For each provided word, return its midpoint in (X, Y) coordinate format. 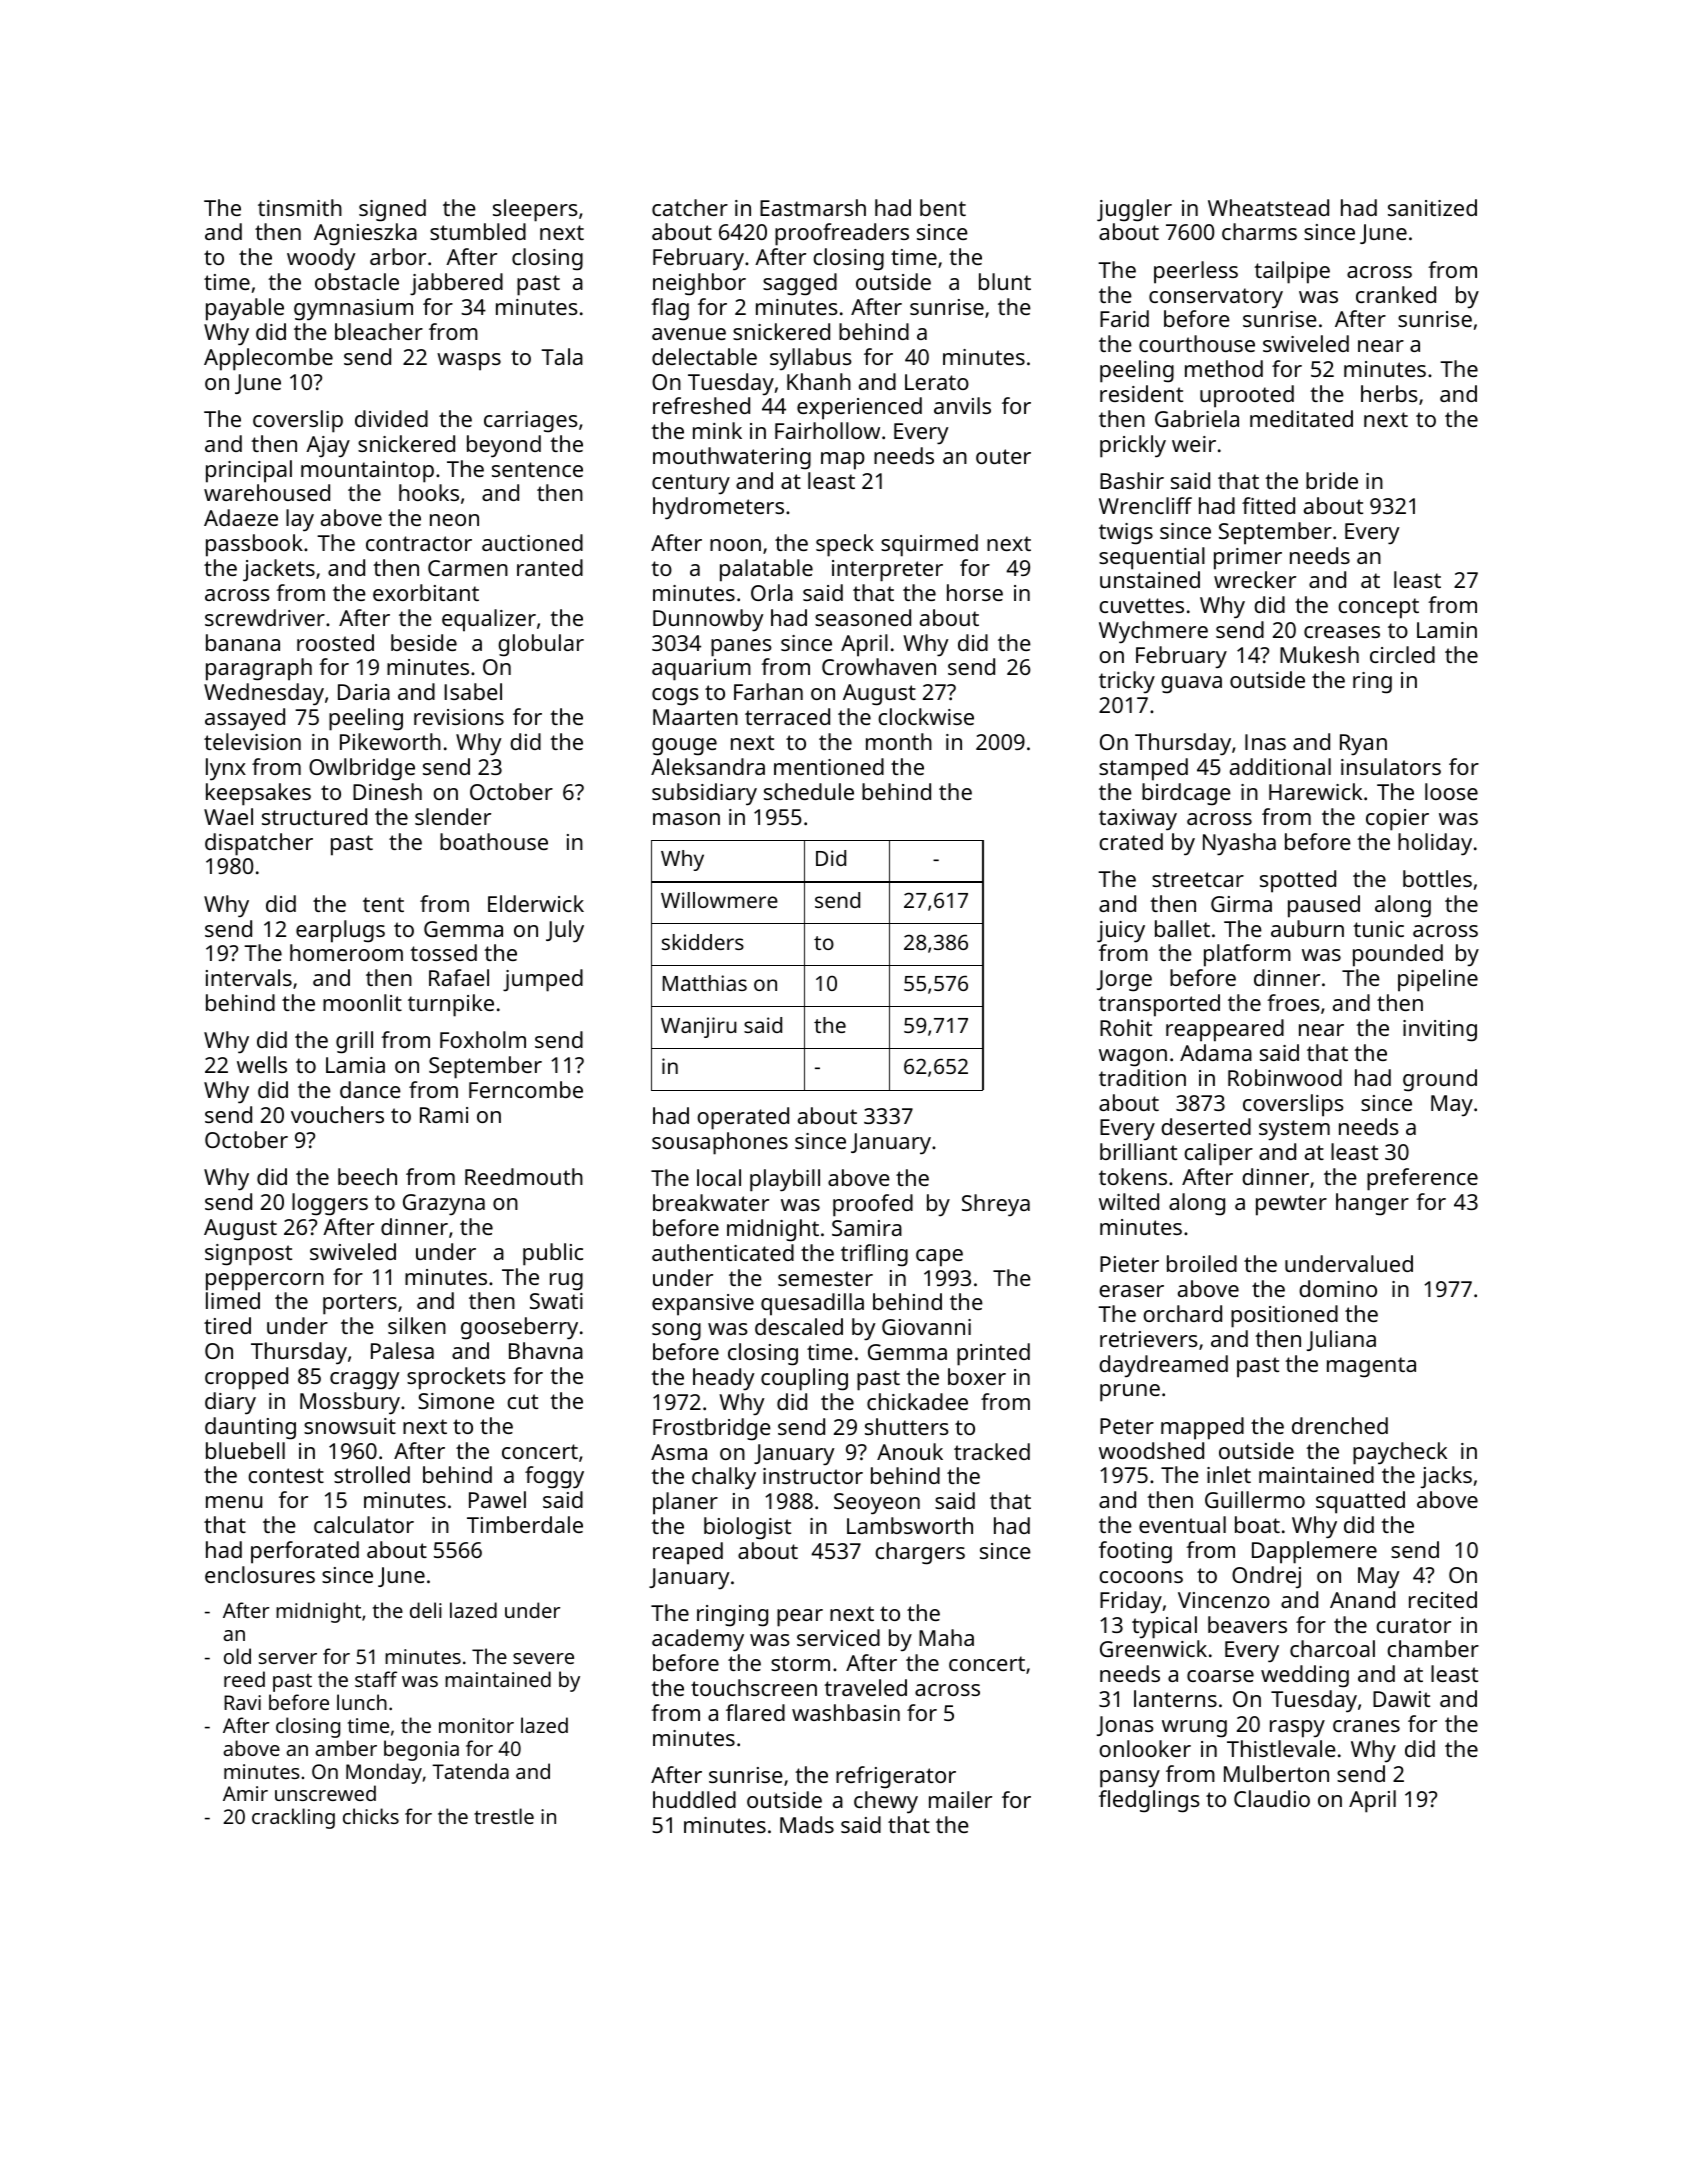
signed (392, 210)
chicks (371, 1816)
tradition (1142, 1077)
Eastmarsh (813, 207)
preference (1422, 1179)
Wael (228, 816)
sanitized (1432, 207)
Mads (807, 1824)
